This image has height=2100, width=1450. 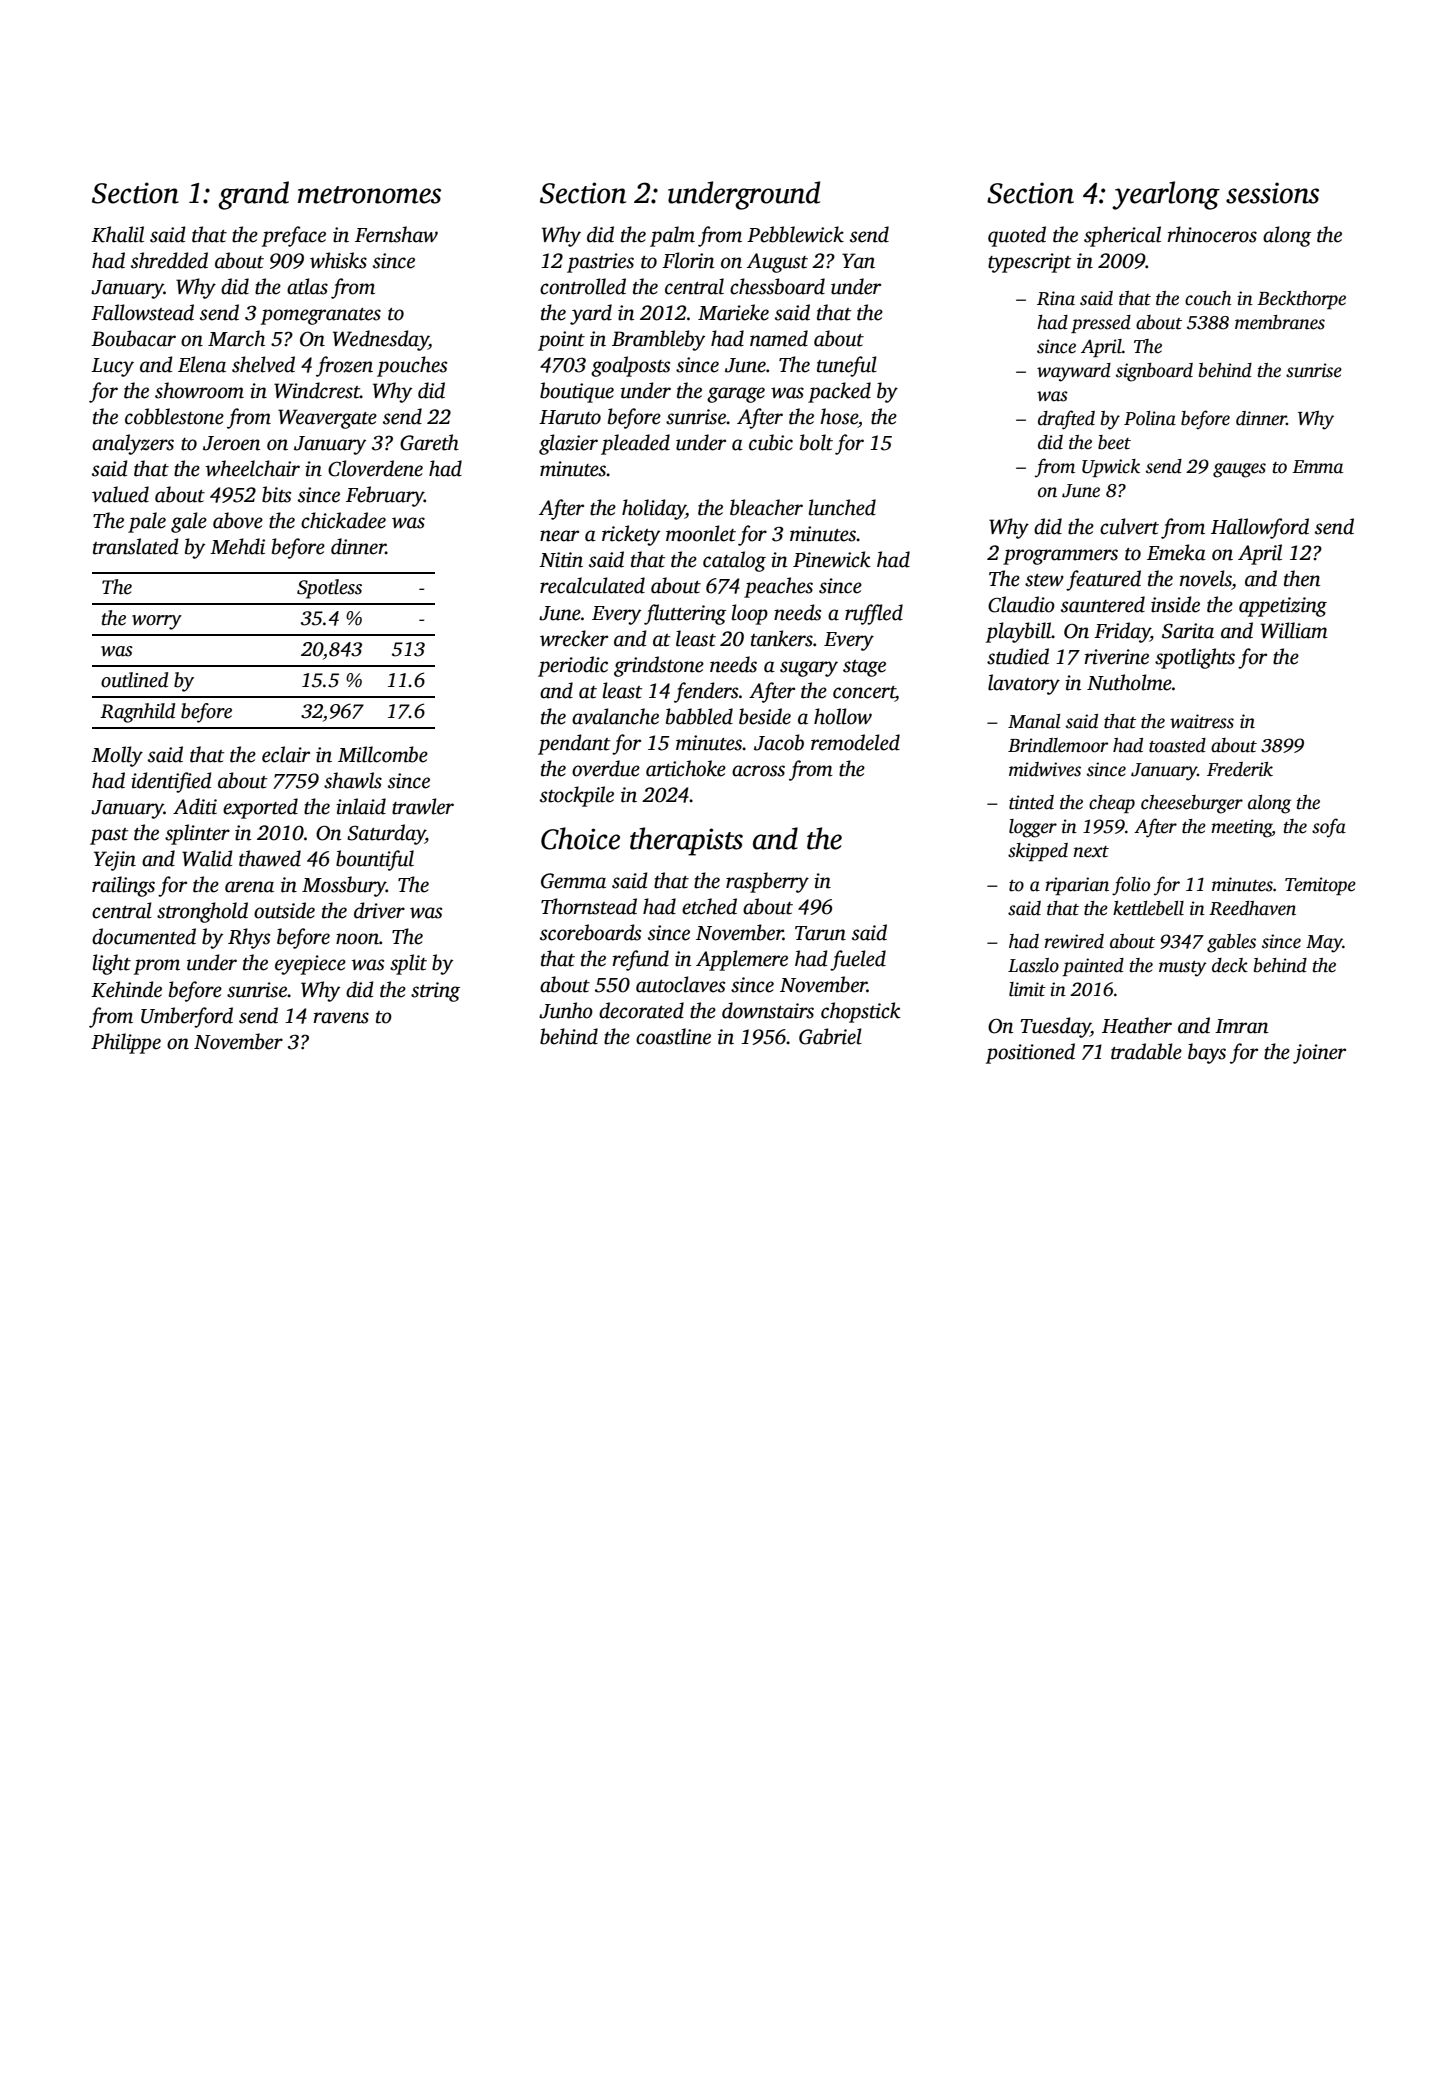 What do you see at coordinates (672, 236) in the image?
I see `palm` at bounding box center [672, 236].
